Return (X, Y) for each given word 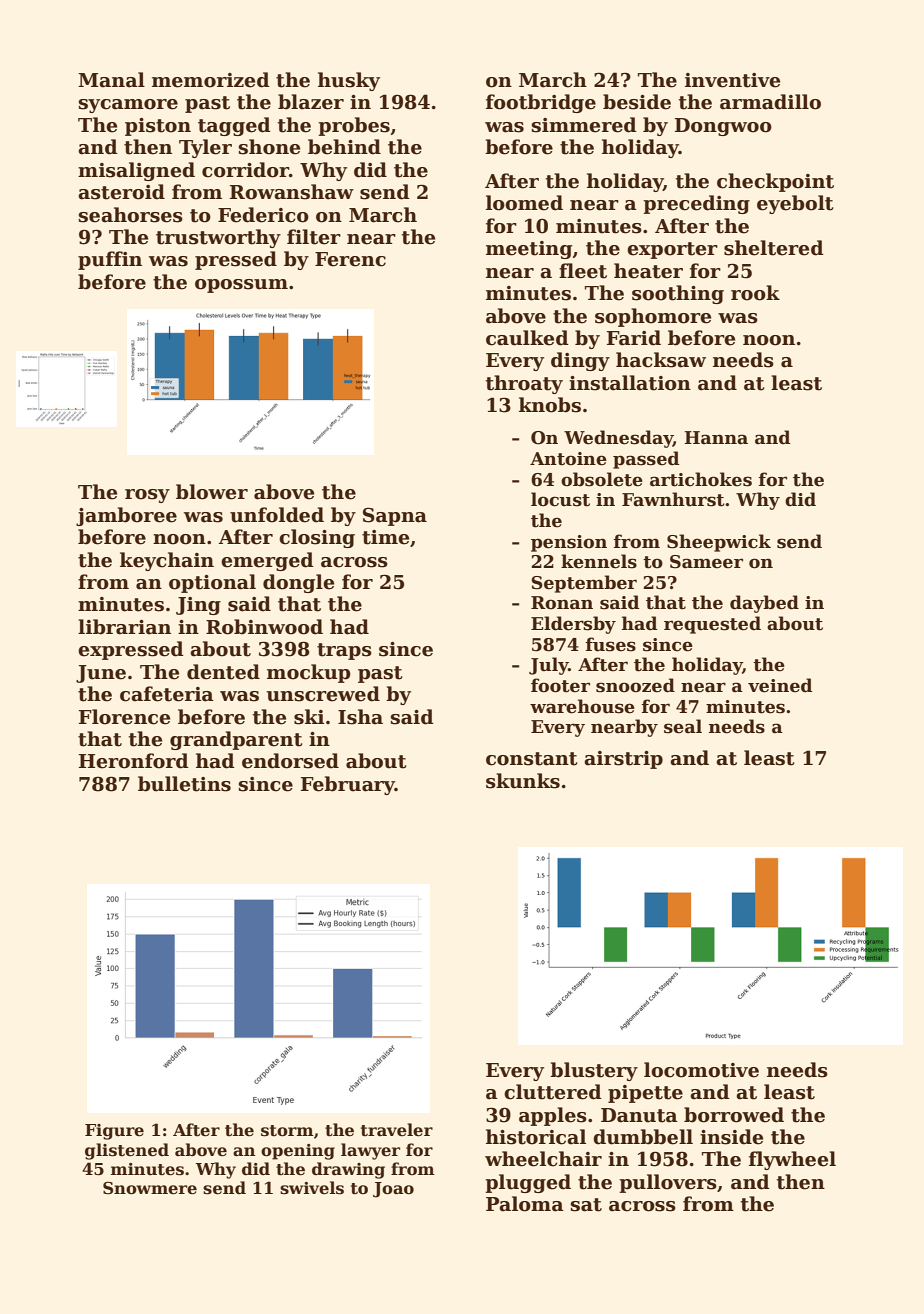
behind (344, 147)
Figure (114, 1132)
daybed (764, 604)
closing (317, 538)
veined (780, 685)
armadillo (770, 102)
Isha (360, 717)
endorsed (290, 761)
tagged (234, 126)
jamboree (126, 516)
